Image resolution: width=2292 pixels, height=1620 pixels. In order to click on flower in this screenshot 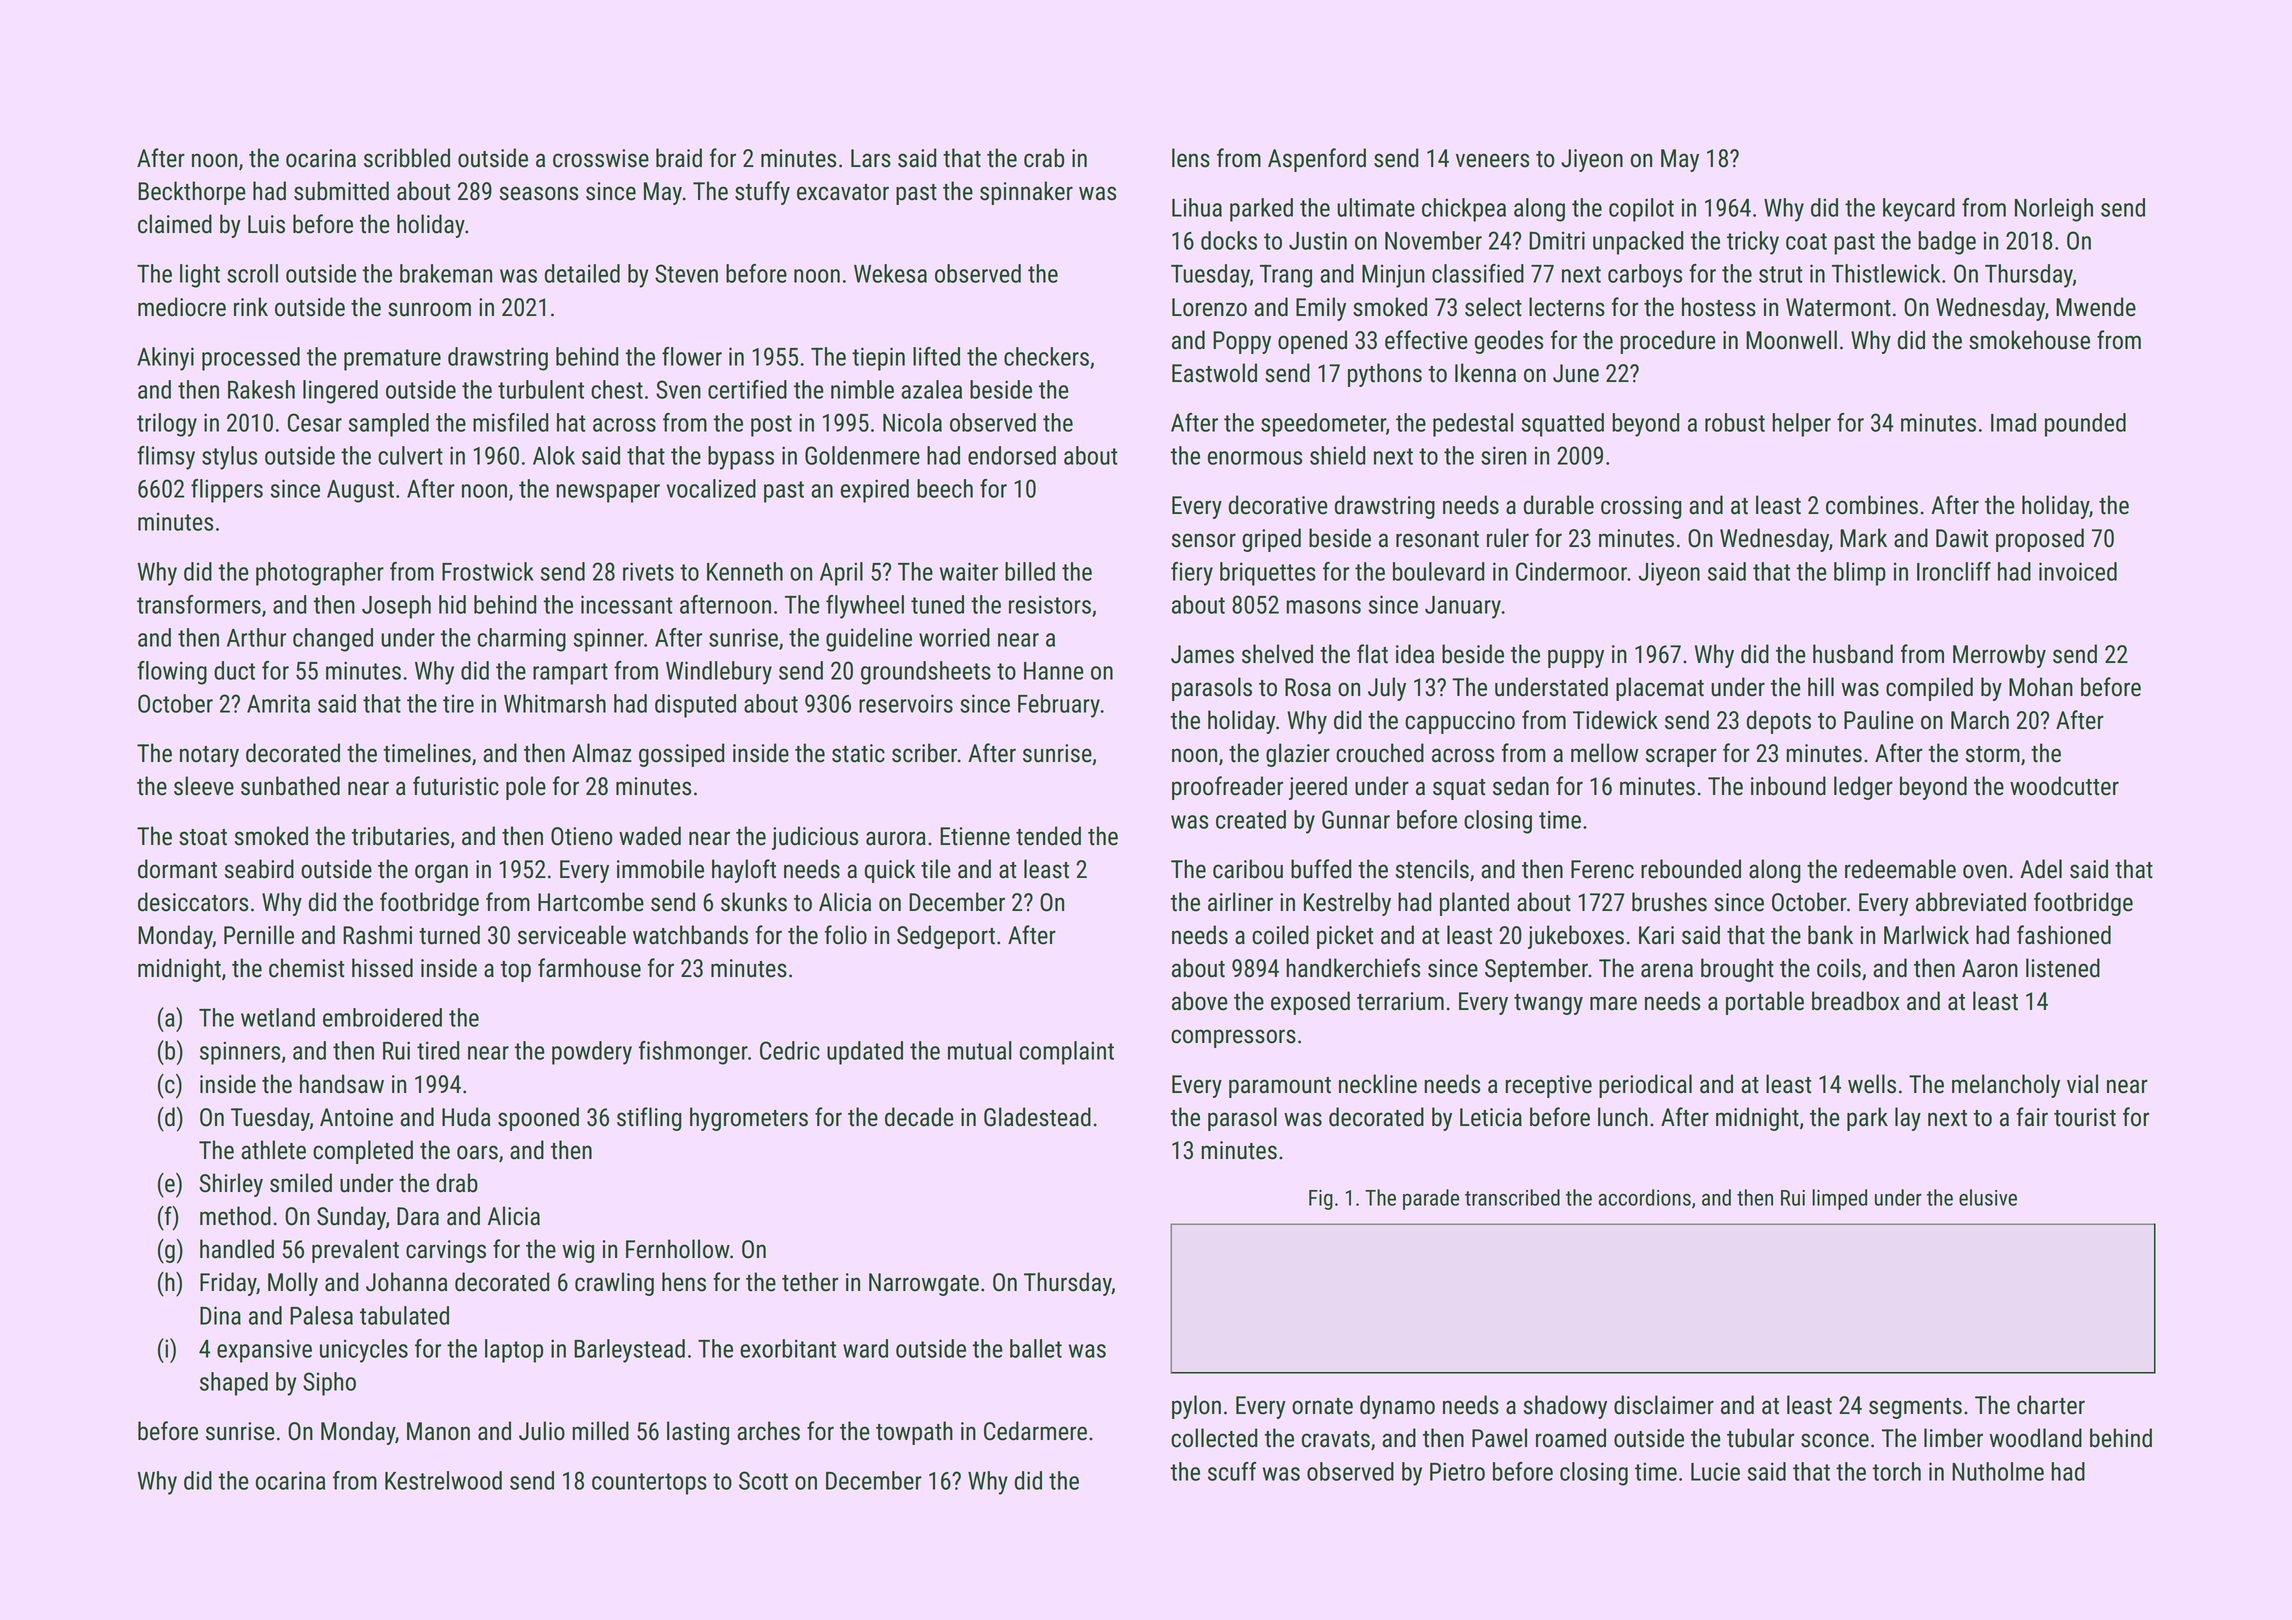, I will do `click(692, 356)`.
